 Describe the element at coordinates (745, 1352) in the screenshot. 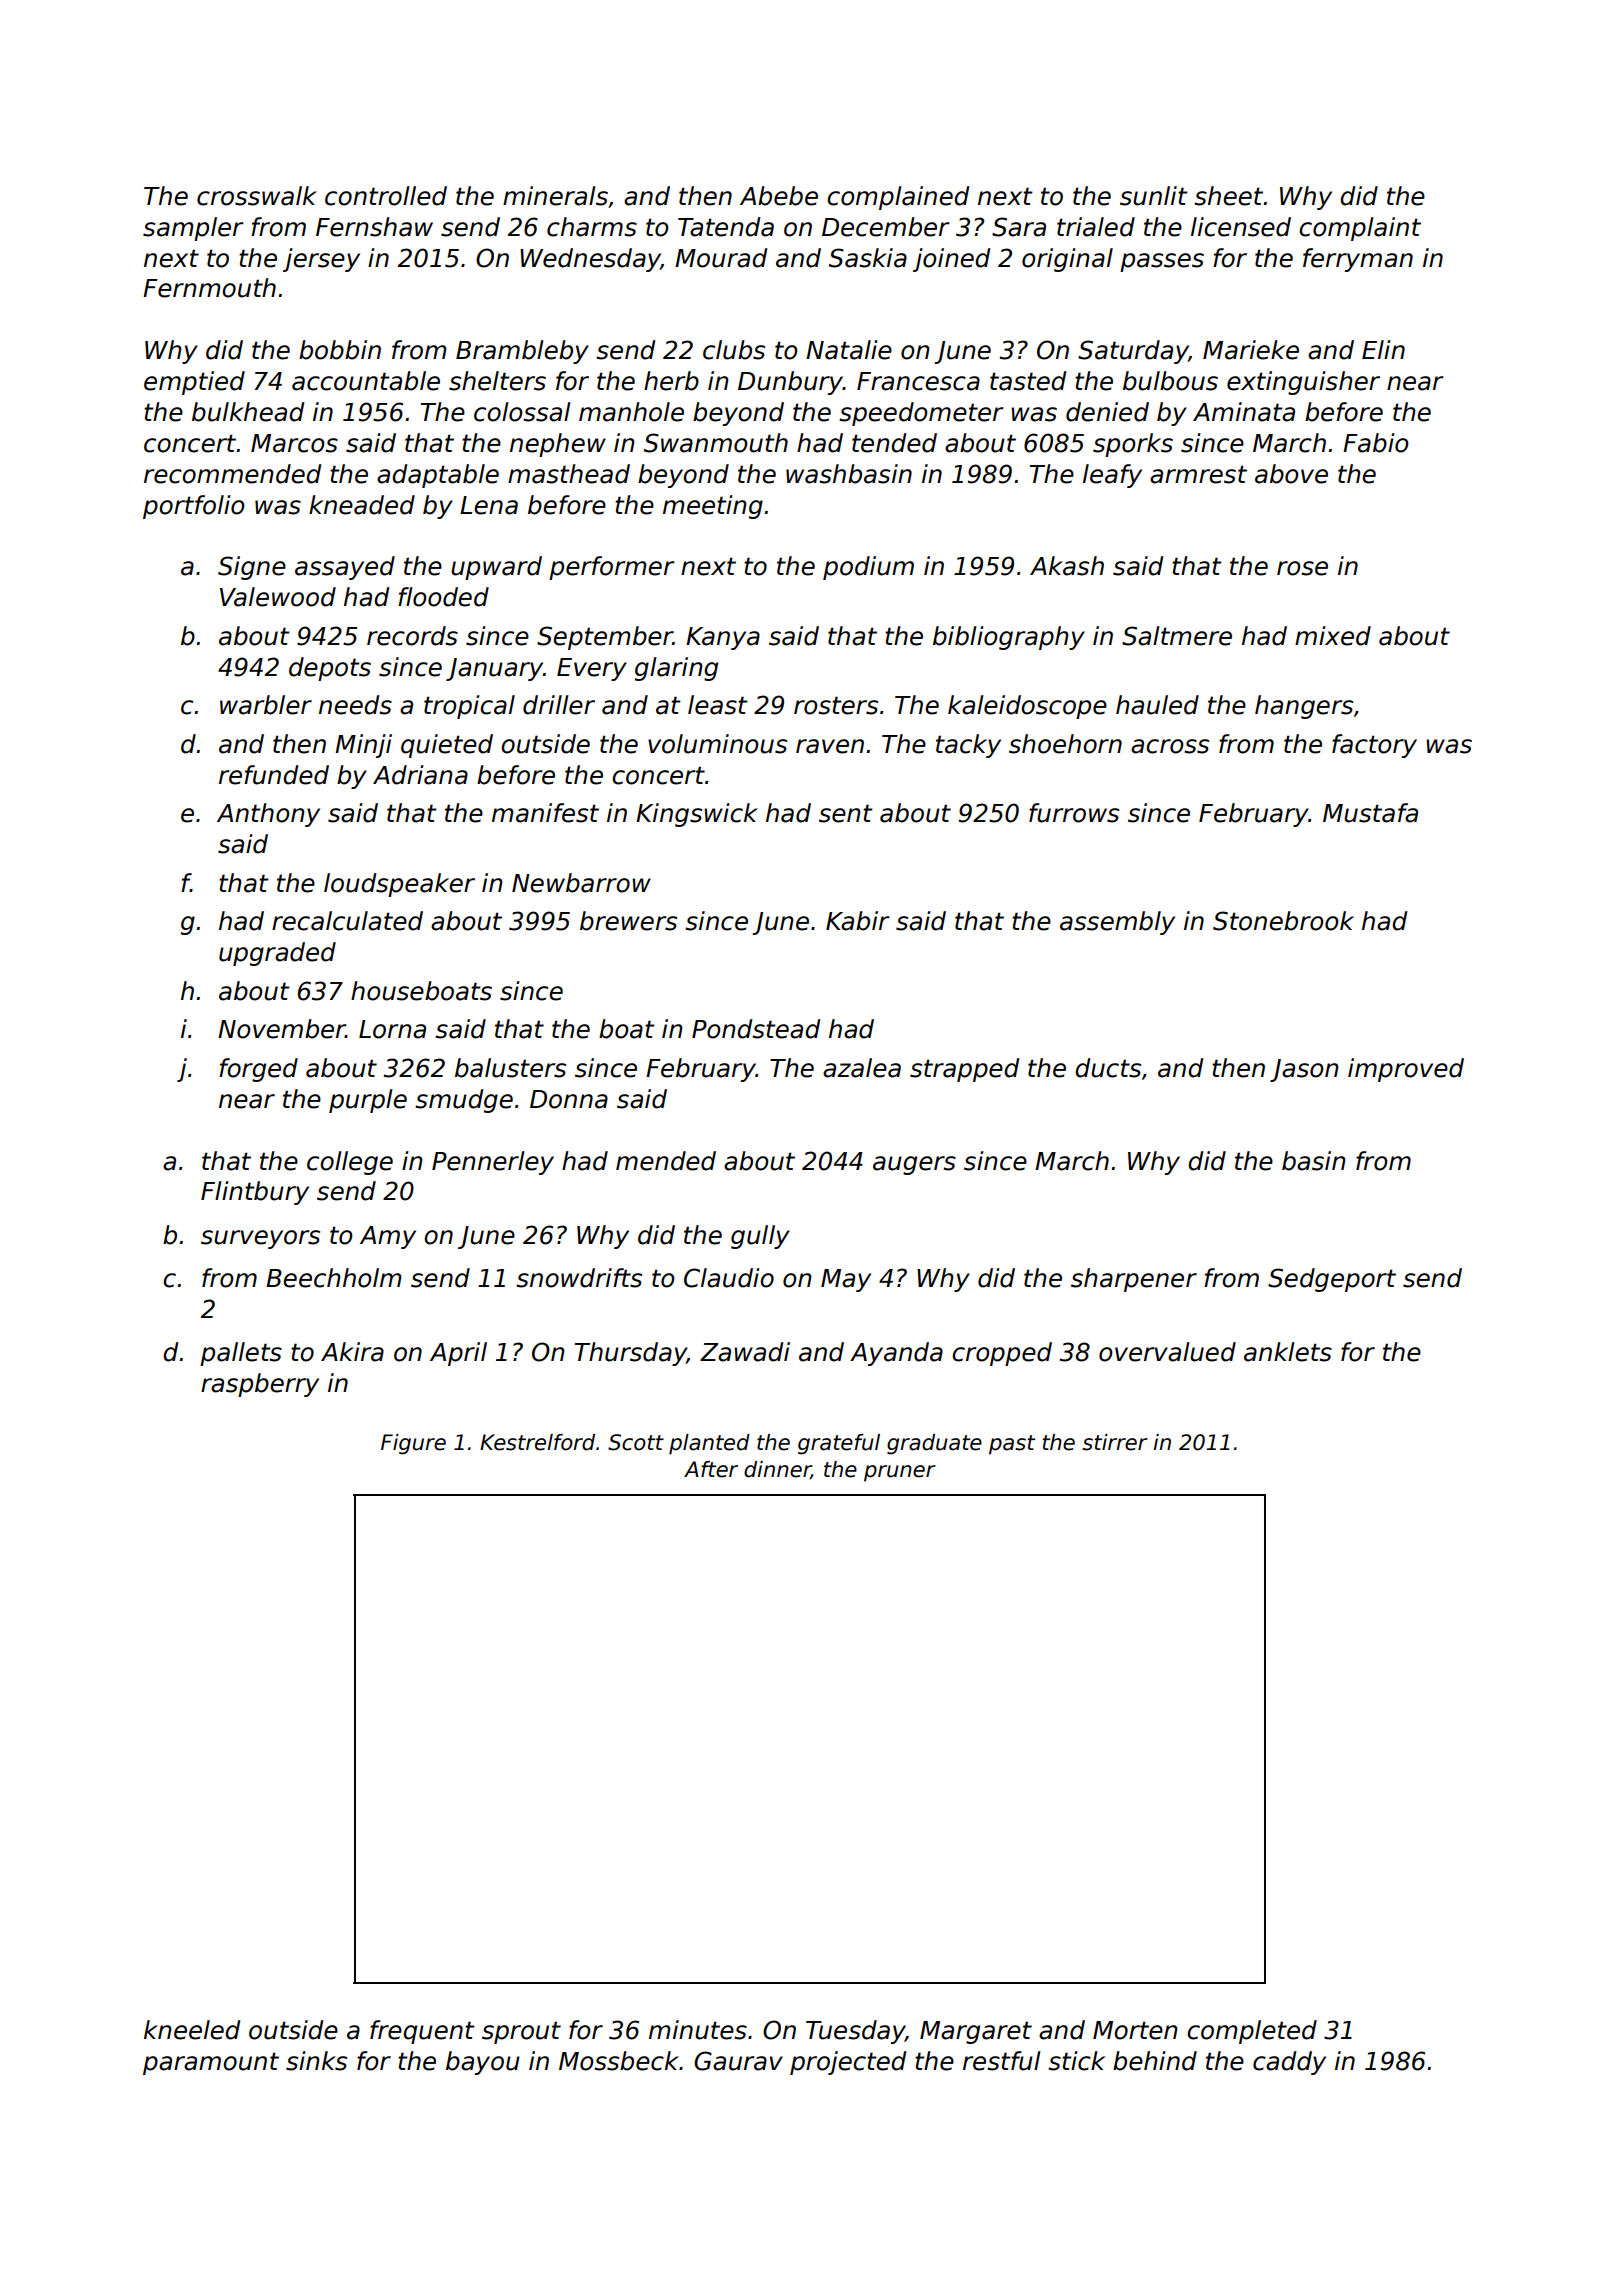

I see `Zawadi` at that location.
